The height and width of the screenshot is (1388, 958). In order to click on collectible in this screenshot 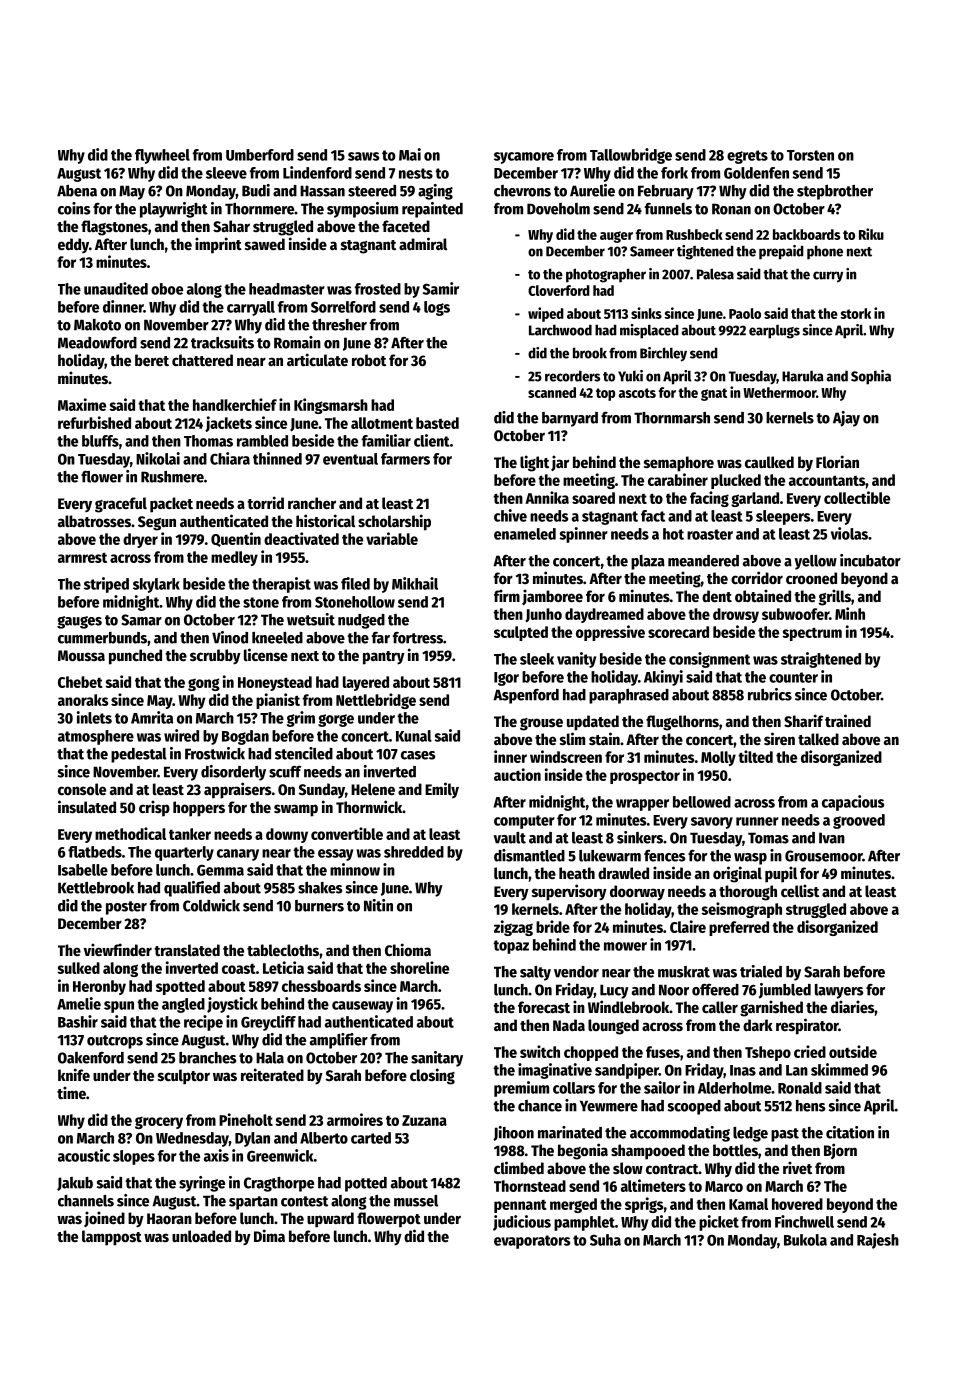, I will do `click(857, 497)`.
